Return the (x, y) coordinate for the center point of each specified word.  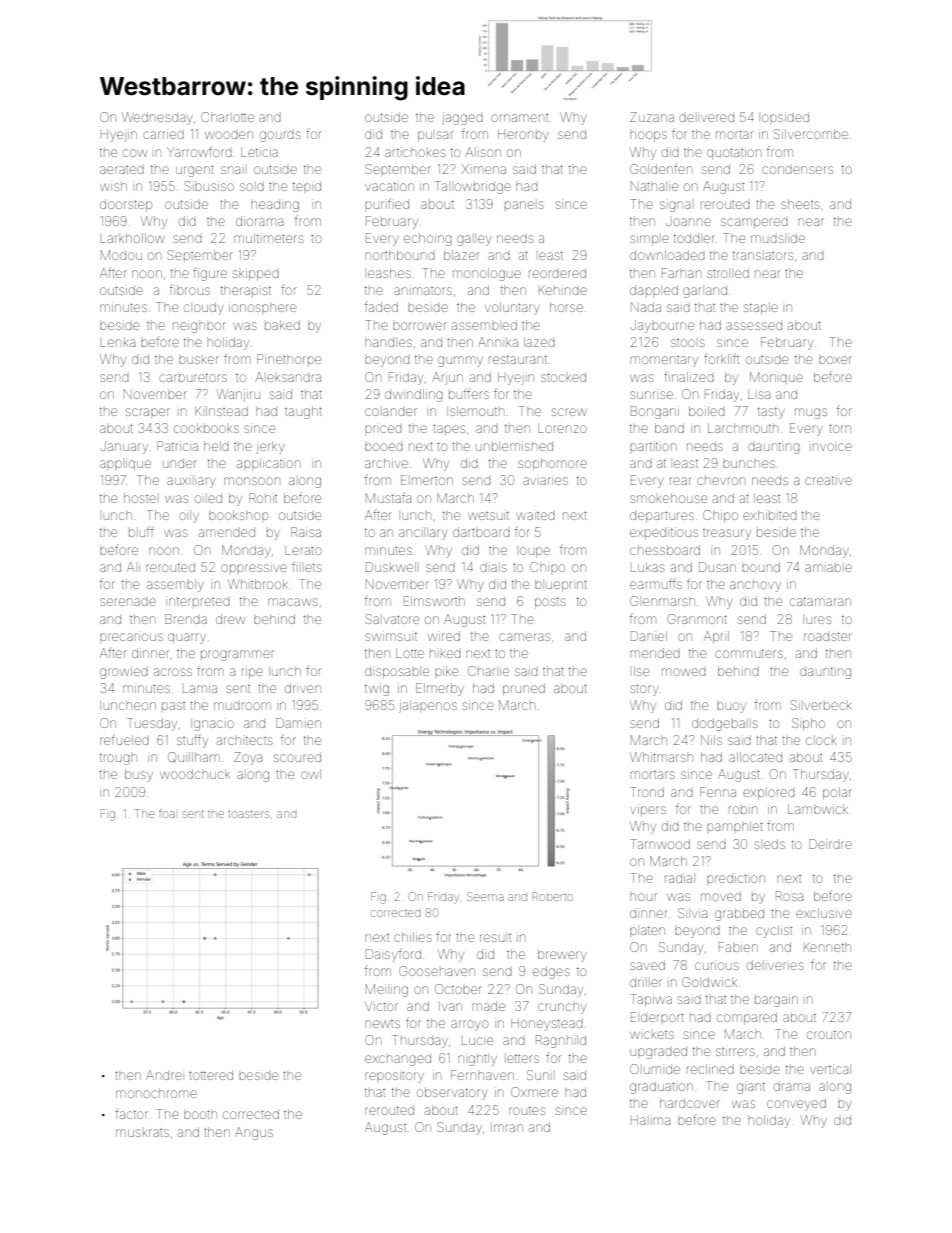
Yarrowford (199, 151)
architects (245, 740)
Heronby (523, 135)
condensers (797, 170)
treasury (727, 534)
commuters (749, 653)
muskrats (142, 1133)
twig (377, 689)
